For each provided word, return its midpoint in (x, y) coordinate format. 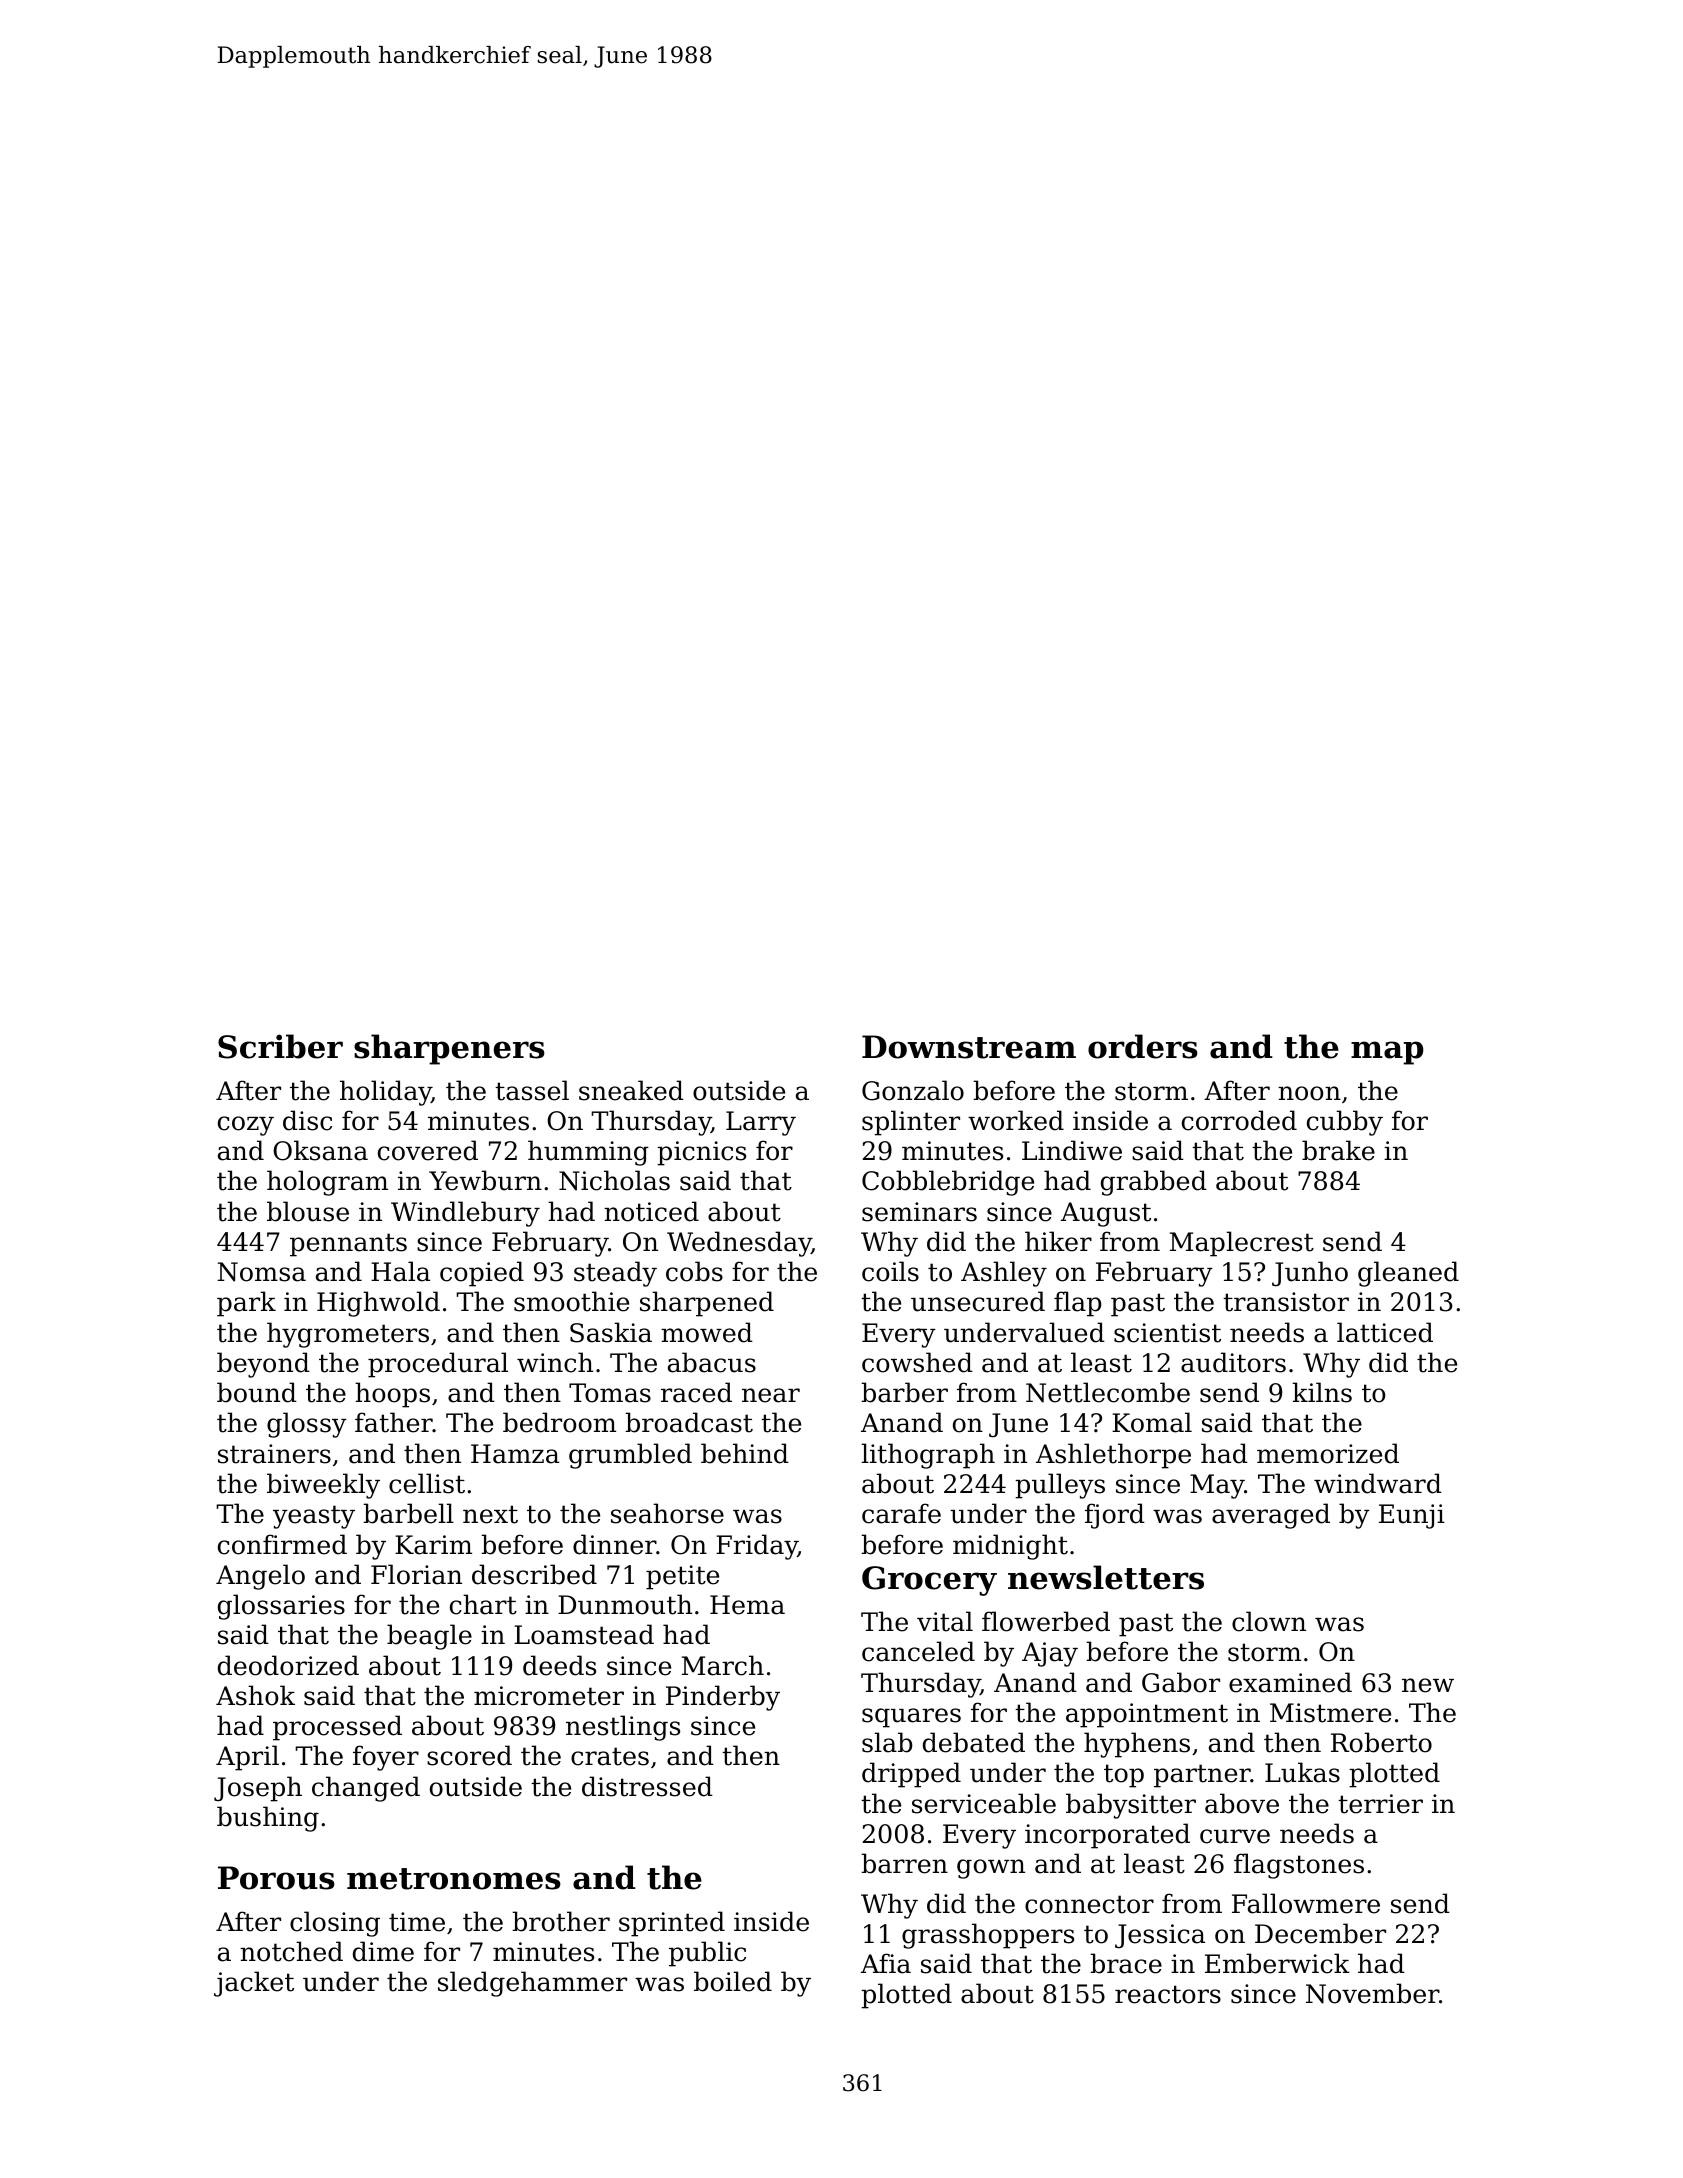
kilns (1322, 1392)
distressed (647, 1786)
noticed (651, 1211)
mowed (707, 1332)
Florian (416, 1574)
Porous (276, 1878)
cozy (246, 1126)
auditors (1233, 1362)
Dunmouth (625, 1604)
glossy (307, 1425)
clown (1269, 1621)
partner (1202, 1776)
